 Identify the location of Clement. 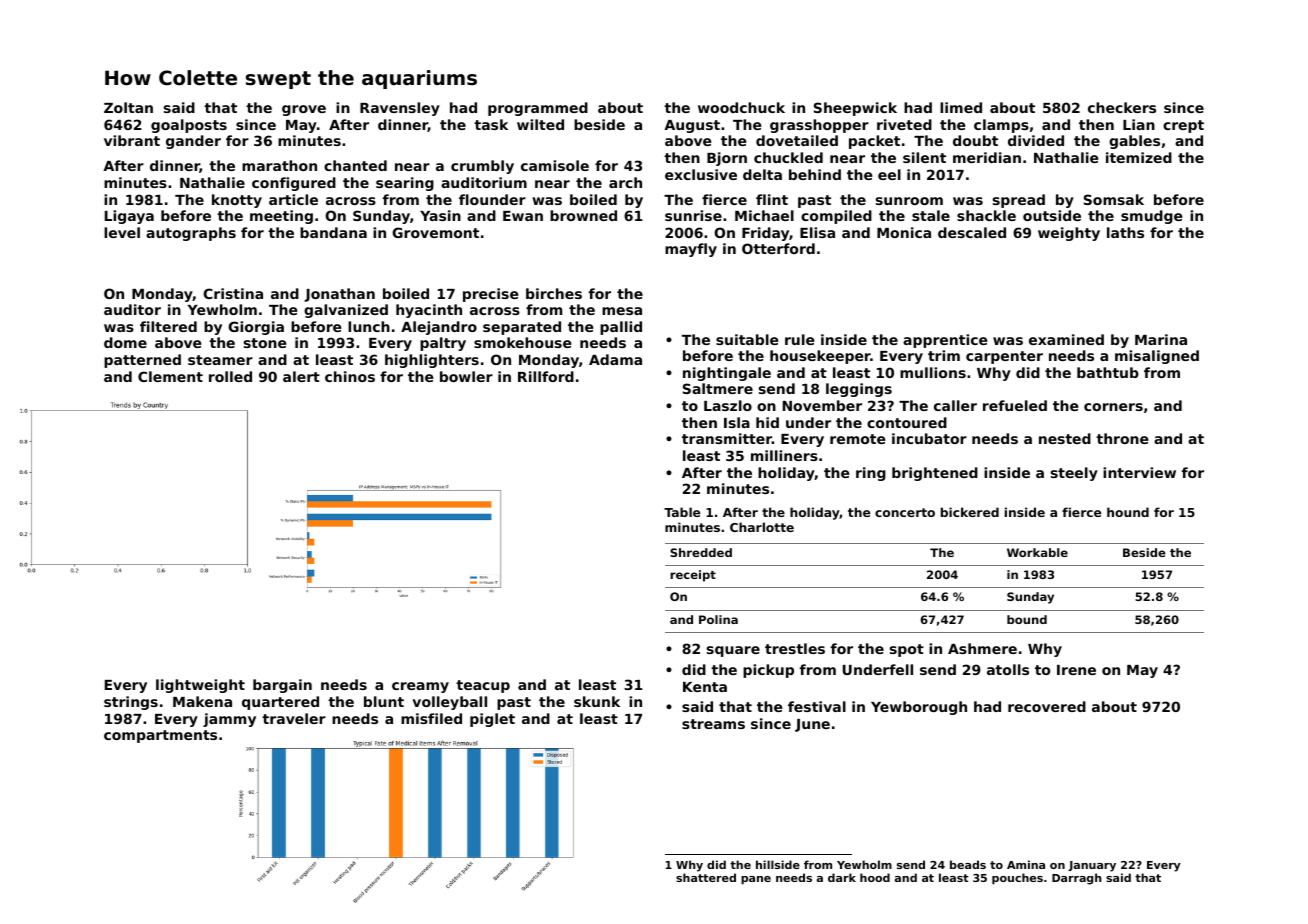
(170, 376).
